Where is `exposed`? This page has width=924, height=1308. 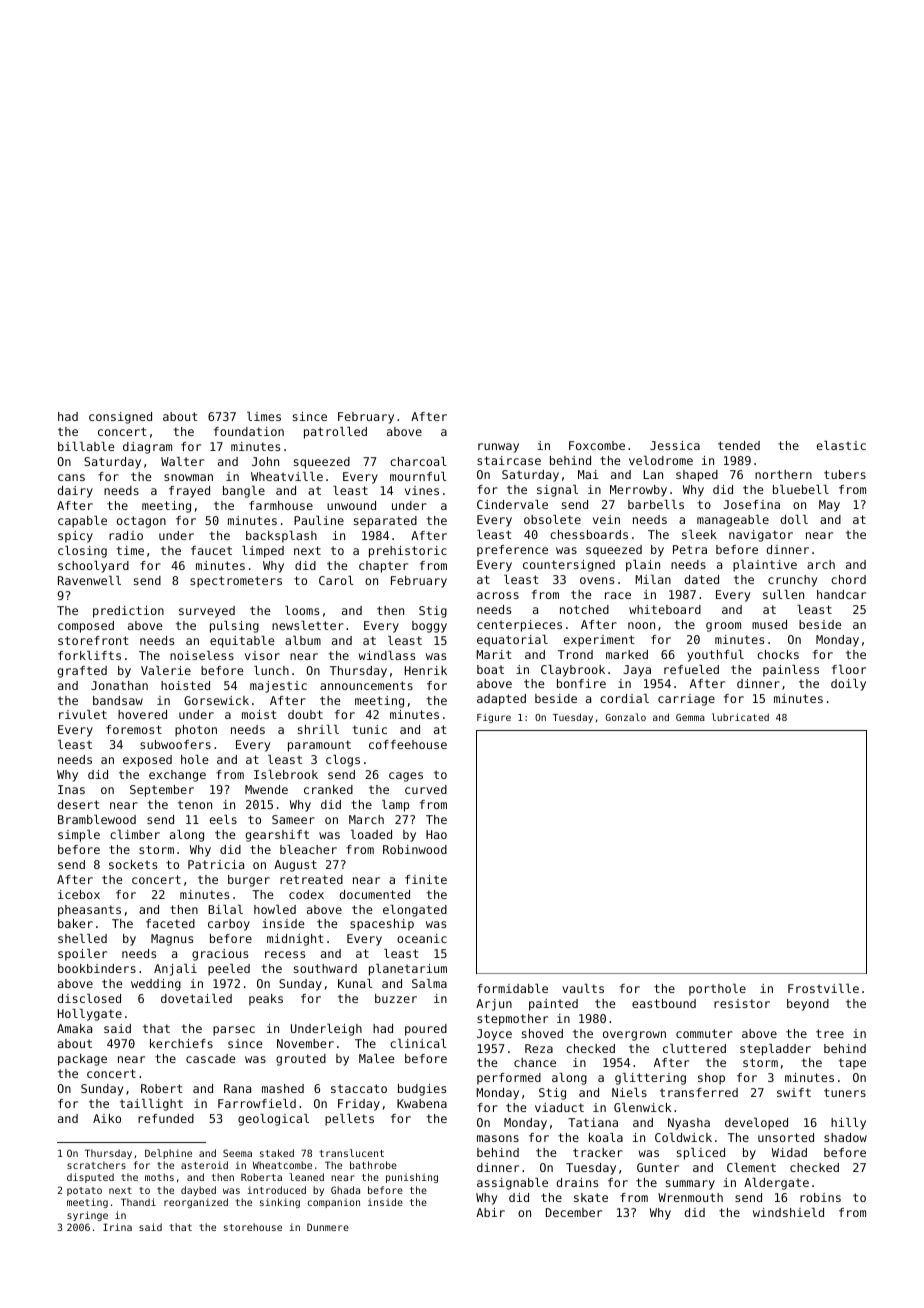 exposed is located at coordinates (147, 761).
